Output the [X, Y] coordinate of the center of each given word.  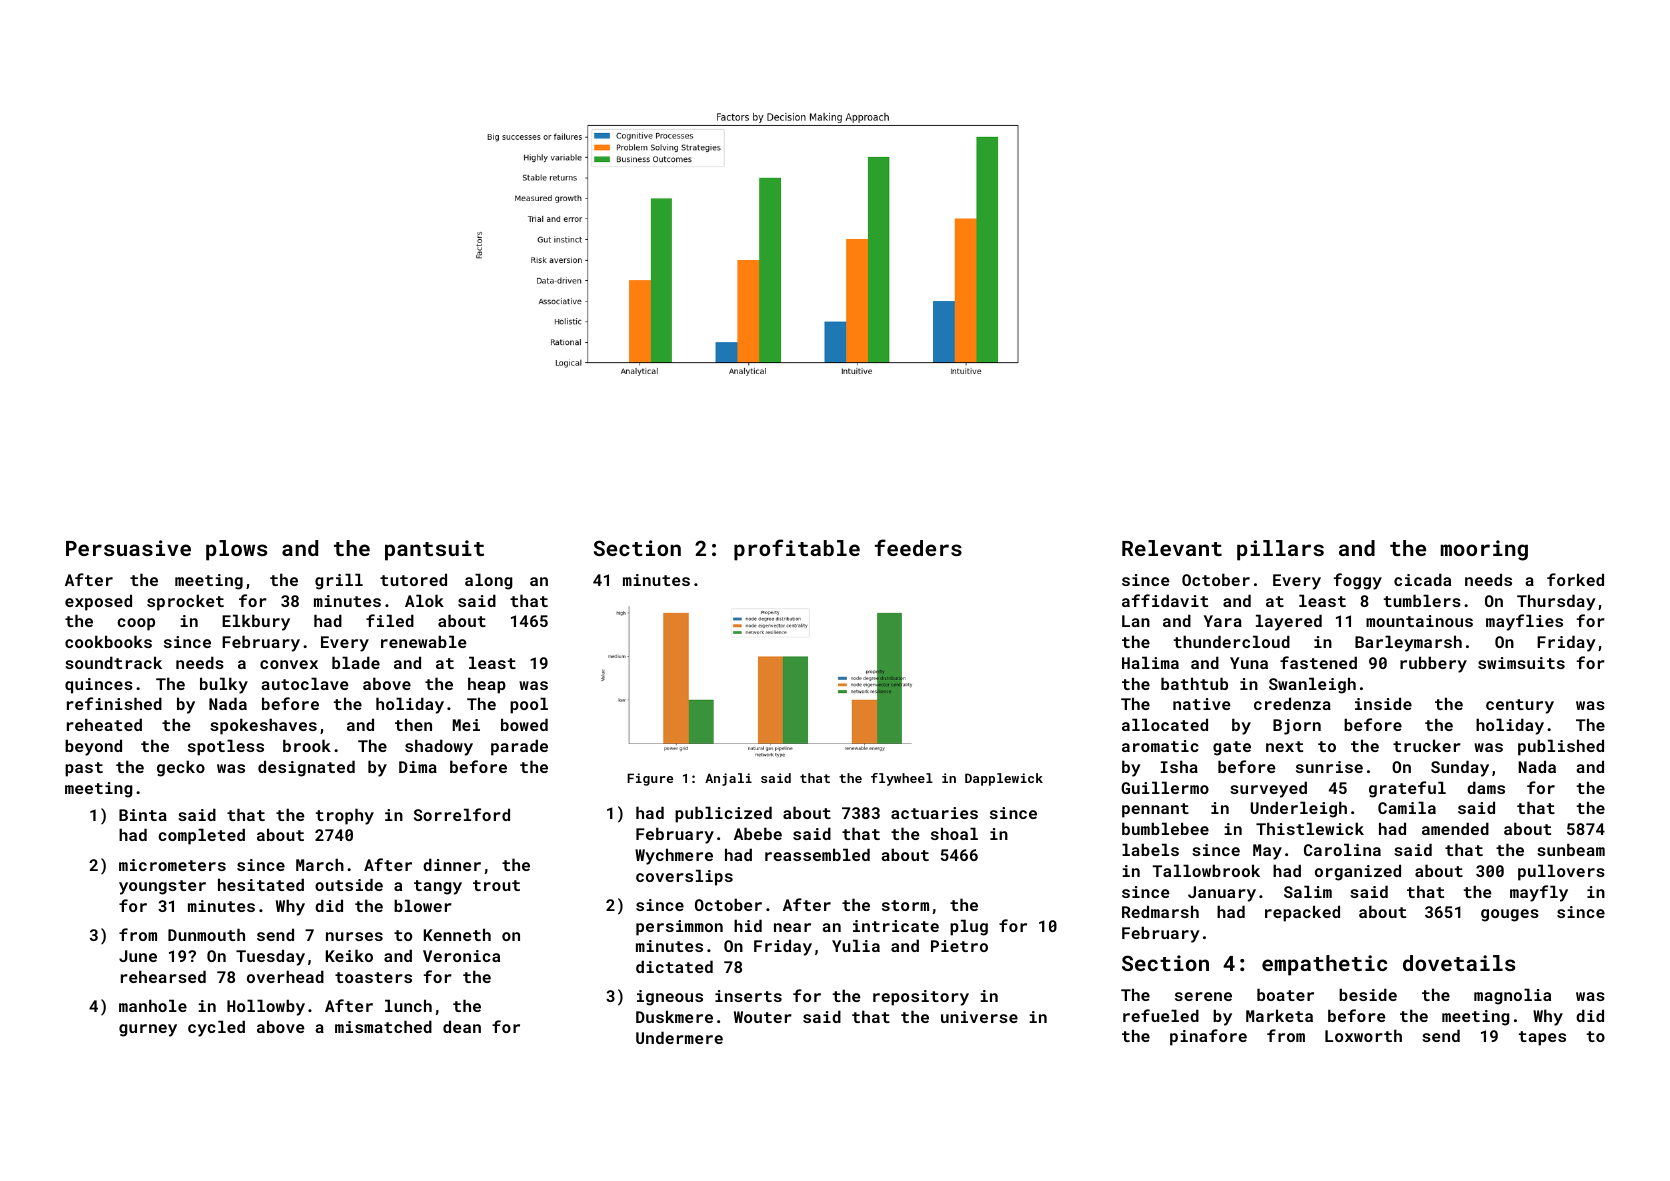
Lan [1136, 621]
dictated [674, 966]
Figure [650, 779]
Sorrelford [462, 814]
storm [905, 905]
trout [496, 885]
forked [1575, 579]
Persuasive [128, 548]
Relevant [1172, 548]
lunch [408, 1005]
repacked [1302, 913]
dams [1486, 787]
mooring [1484, 550]
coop [136, 624]
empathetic [1324, 965]
